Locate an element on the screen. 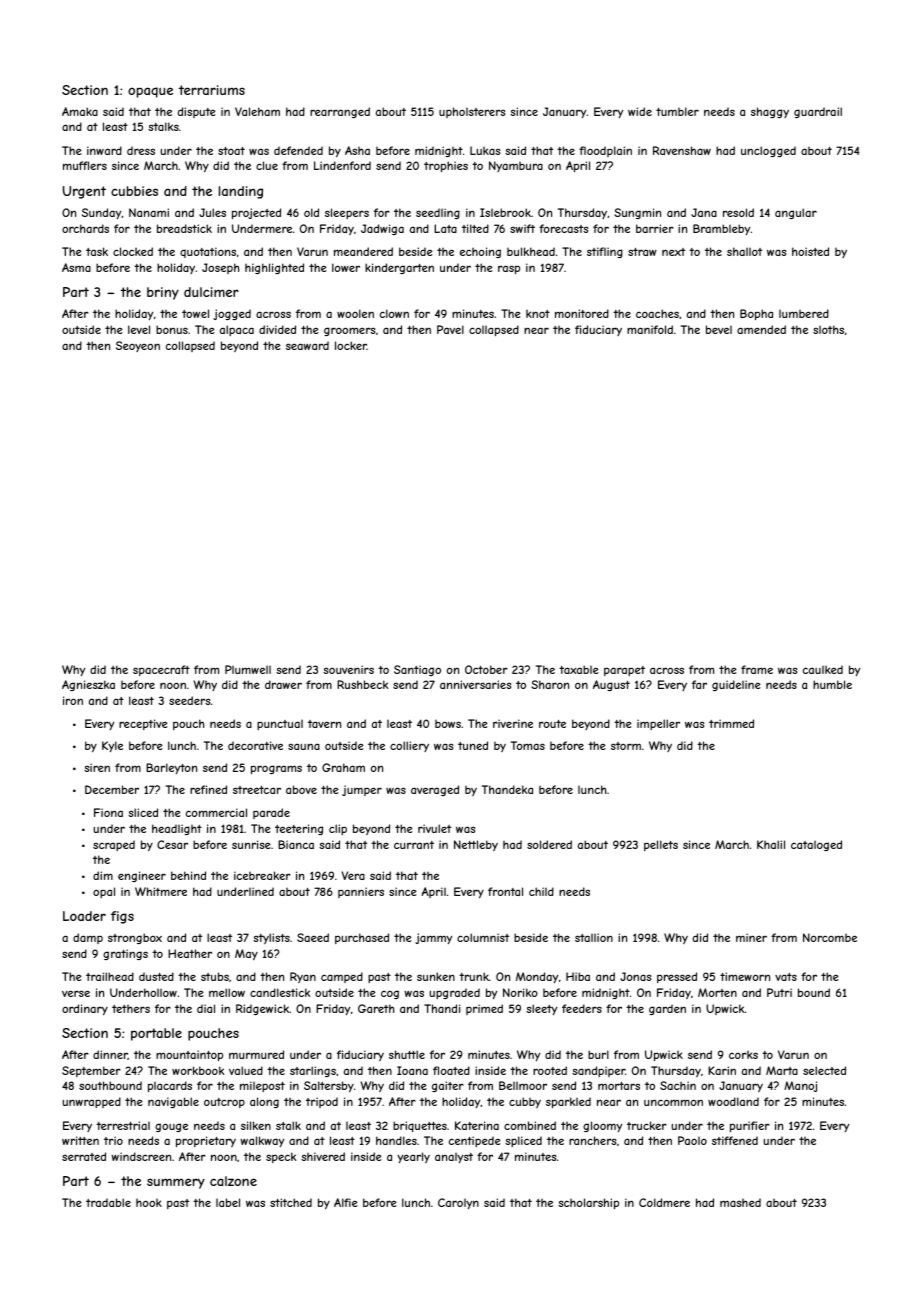  sleepers is located at coordinates (347, 213).
